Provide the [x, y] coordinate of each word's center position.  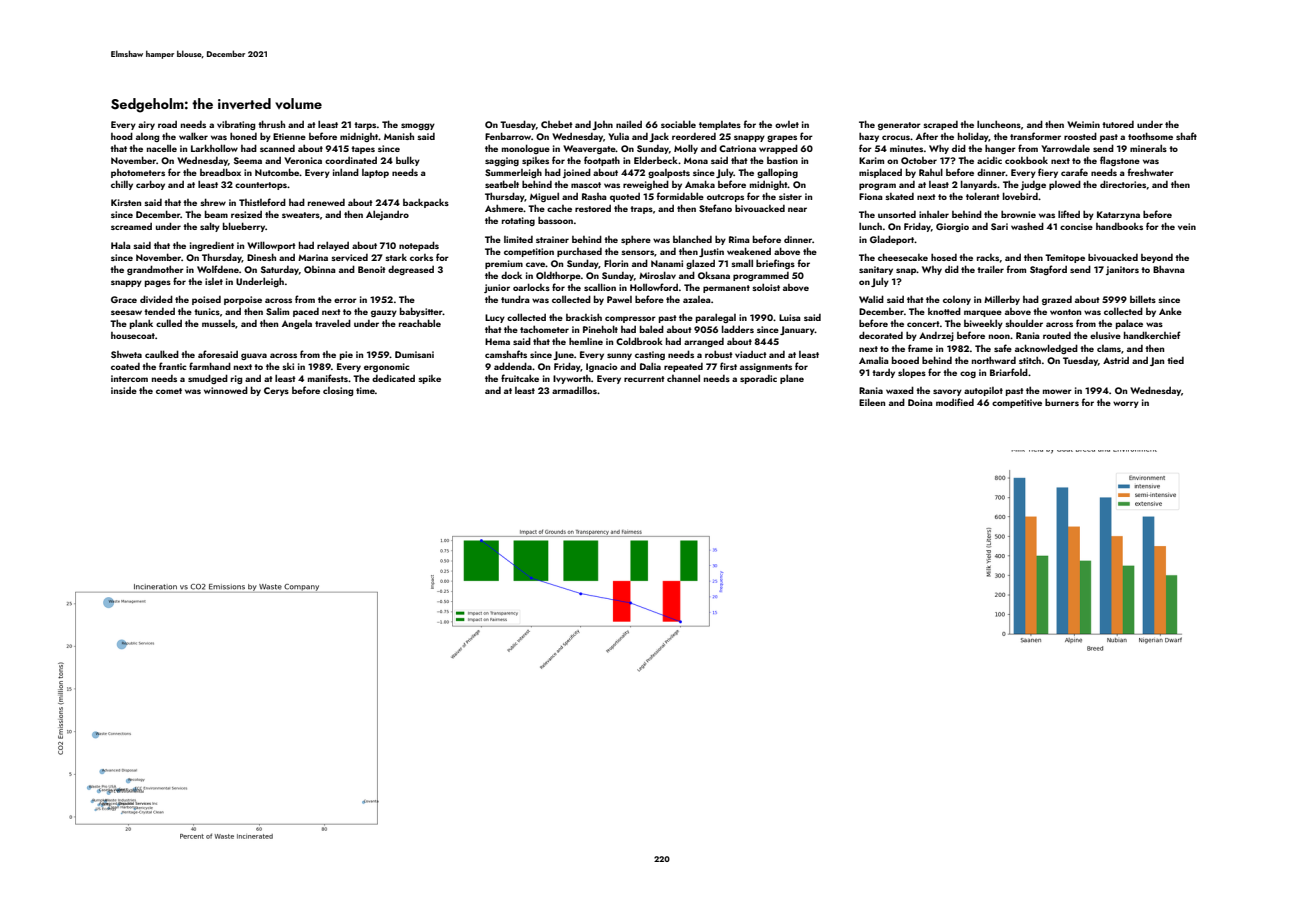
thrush [271, 124]
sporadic [758, 379]
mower [1057, 391]
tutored [1118, 124]
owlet [787, 124]
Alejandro [387, 215]
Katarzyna [1118, 215]
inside [124, 390]
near [797, 209]
